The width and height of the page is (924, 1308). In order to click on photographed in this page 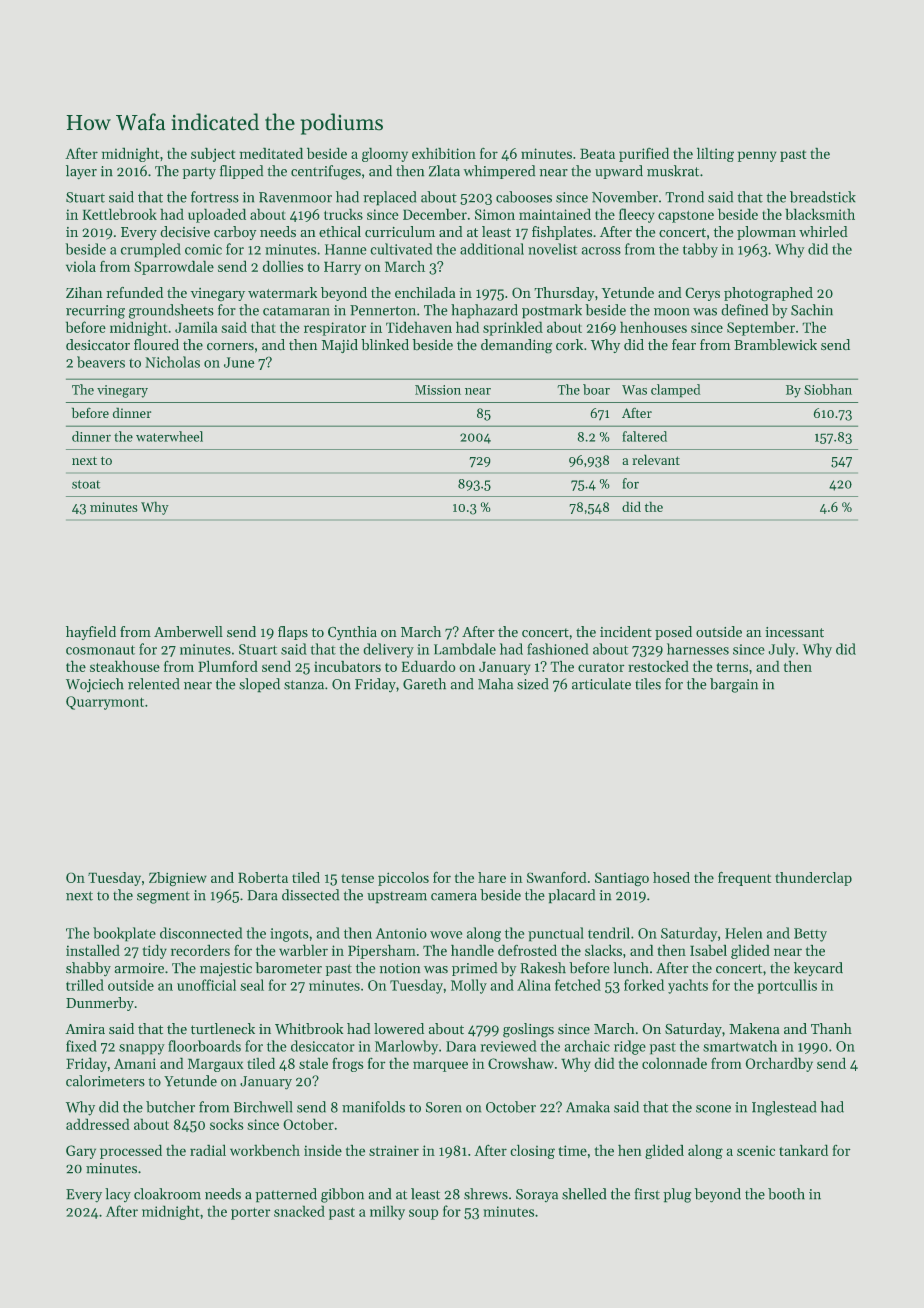, I will do `click(768, 294)`.
